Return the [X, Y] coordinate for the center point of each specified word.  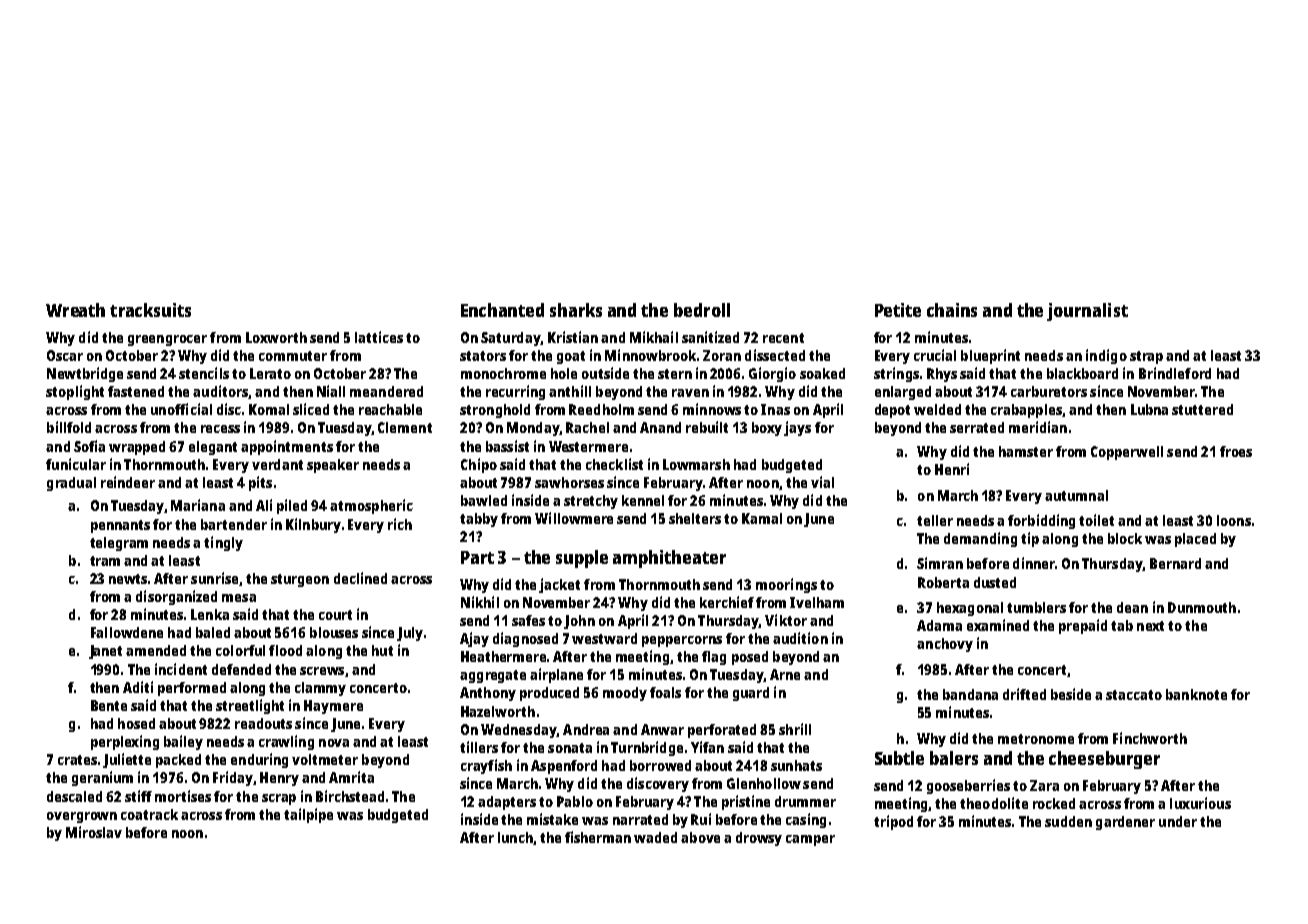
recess [220, 429]
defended [241, 669]
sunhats [796, 765]
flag [714, 658]
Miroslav [94, 832]
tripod [893, 822]
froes [1236, 451]
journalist [1087, 312]
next [1150, 626]
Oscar [65, 355]
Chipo [479, 465]
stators [483, 356]
